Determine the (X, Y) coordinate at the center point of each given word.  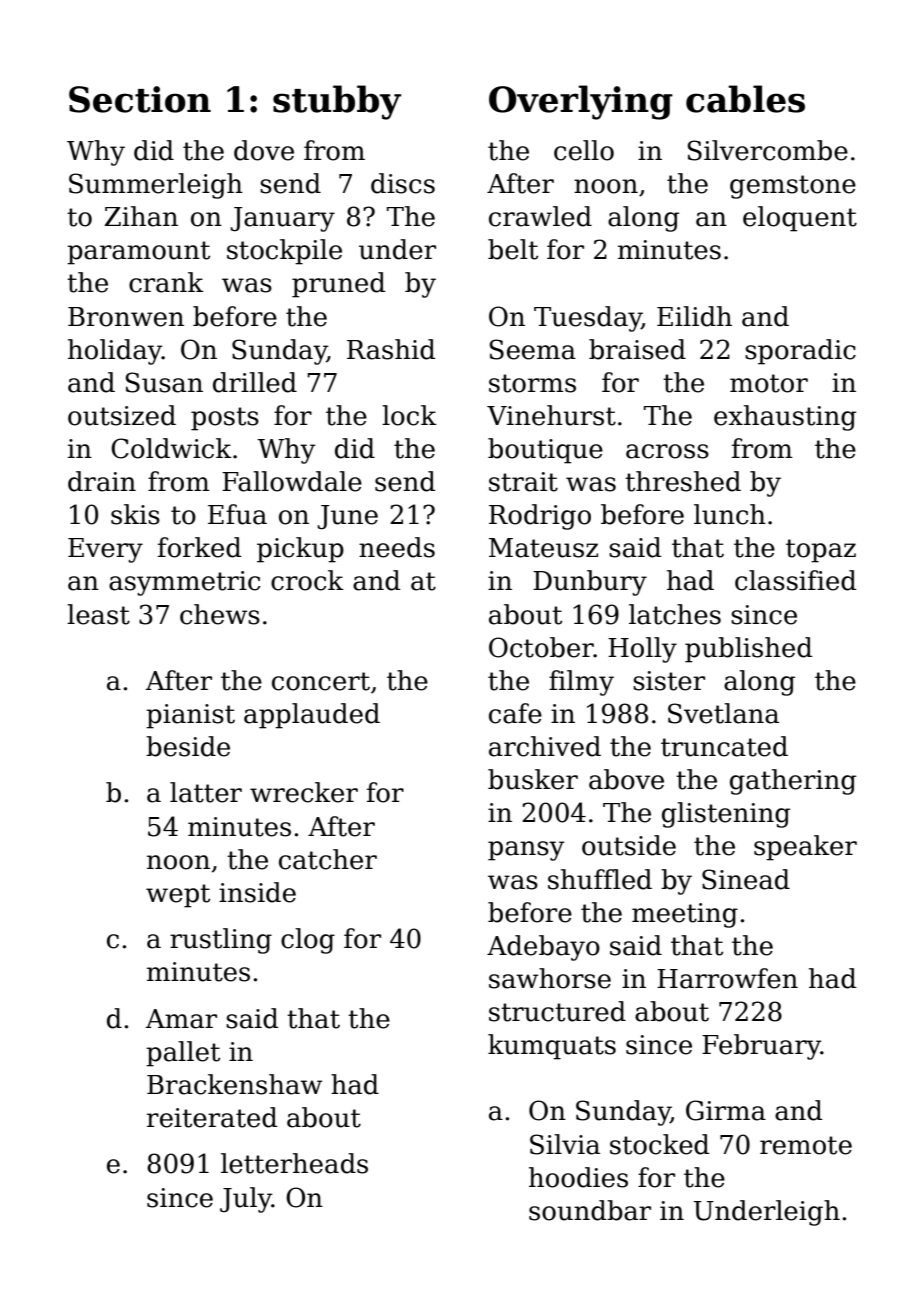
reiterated (212, 1117)
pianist (190, 716)
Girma (726, 1110)
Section (140, 99)
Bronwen (126, 317)
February (761, 1047)
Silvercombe (768, 150)
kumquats (552, 1047)
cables (745, 99)
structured (557, 1011)
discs (403, 183)
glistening (726, 815)
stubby (337, 102)
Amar (181, 1019)
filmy (581, 683)
